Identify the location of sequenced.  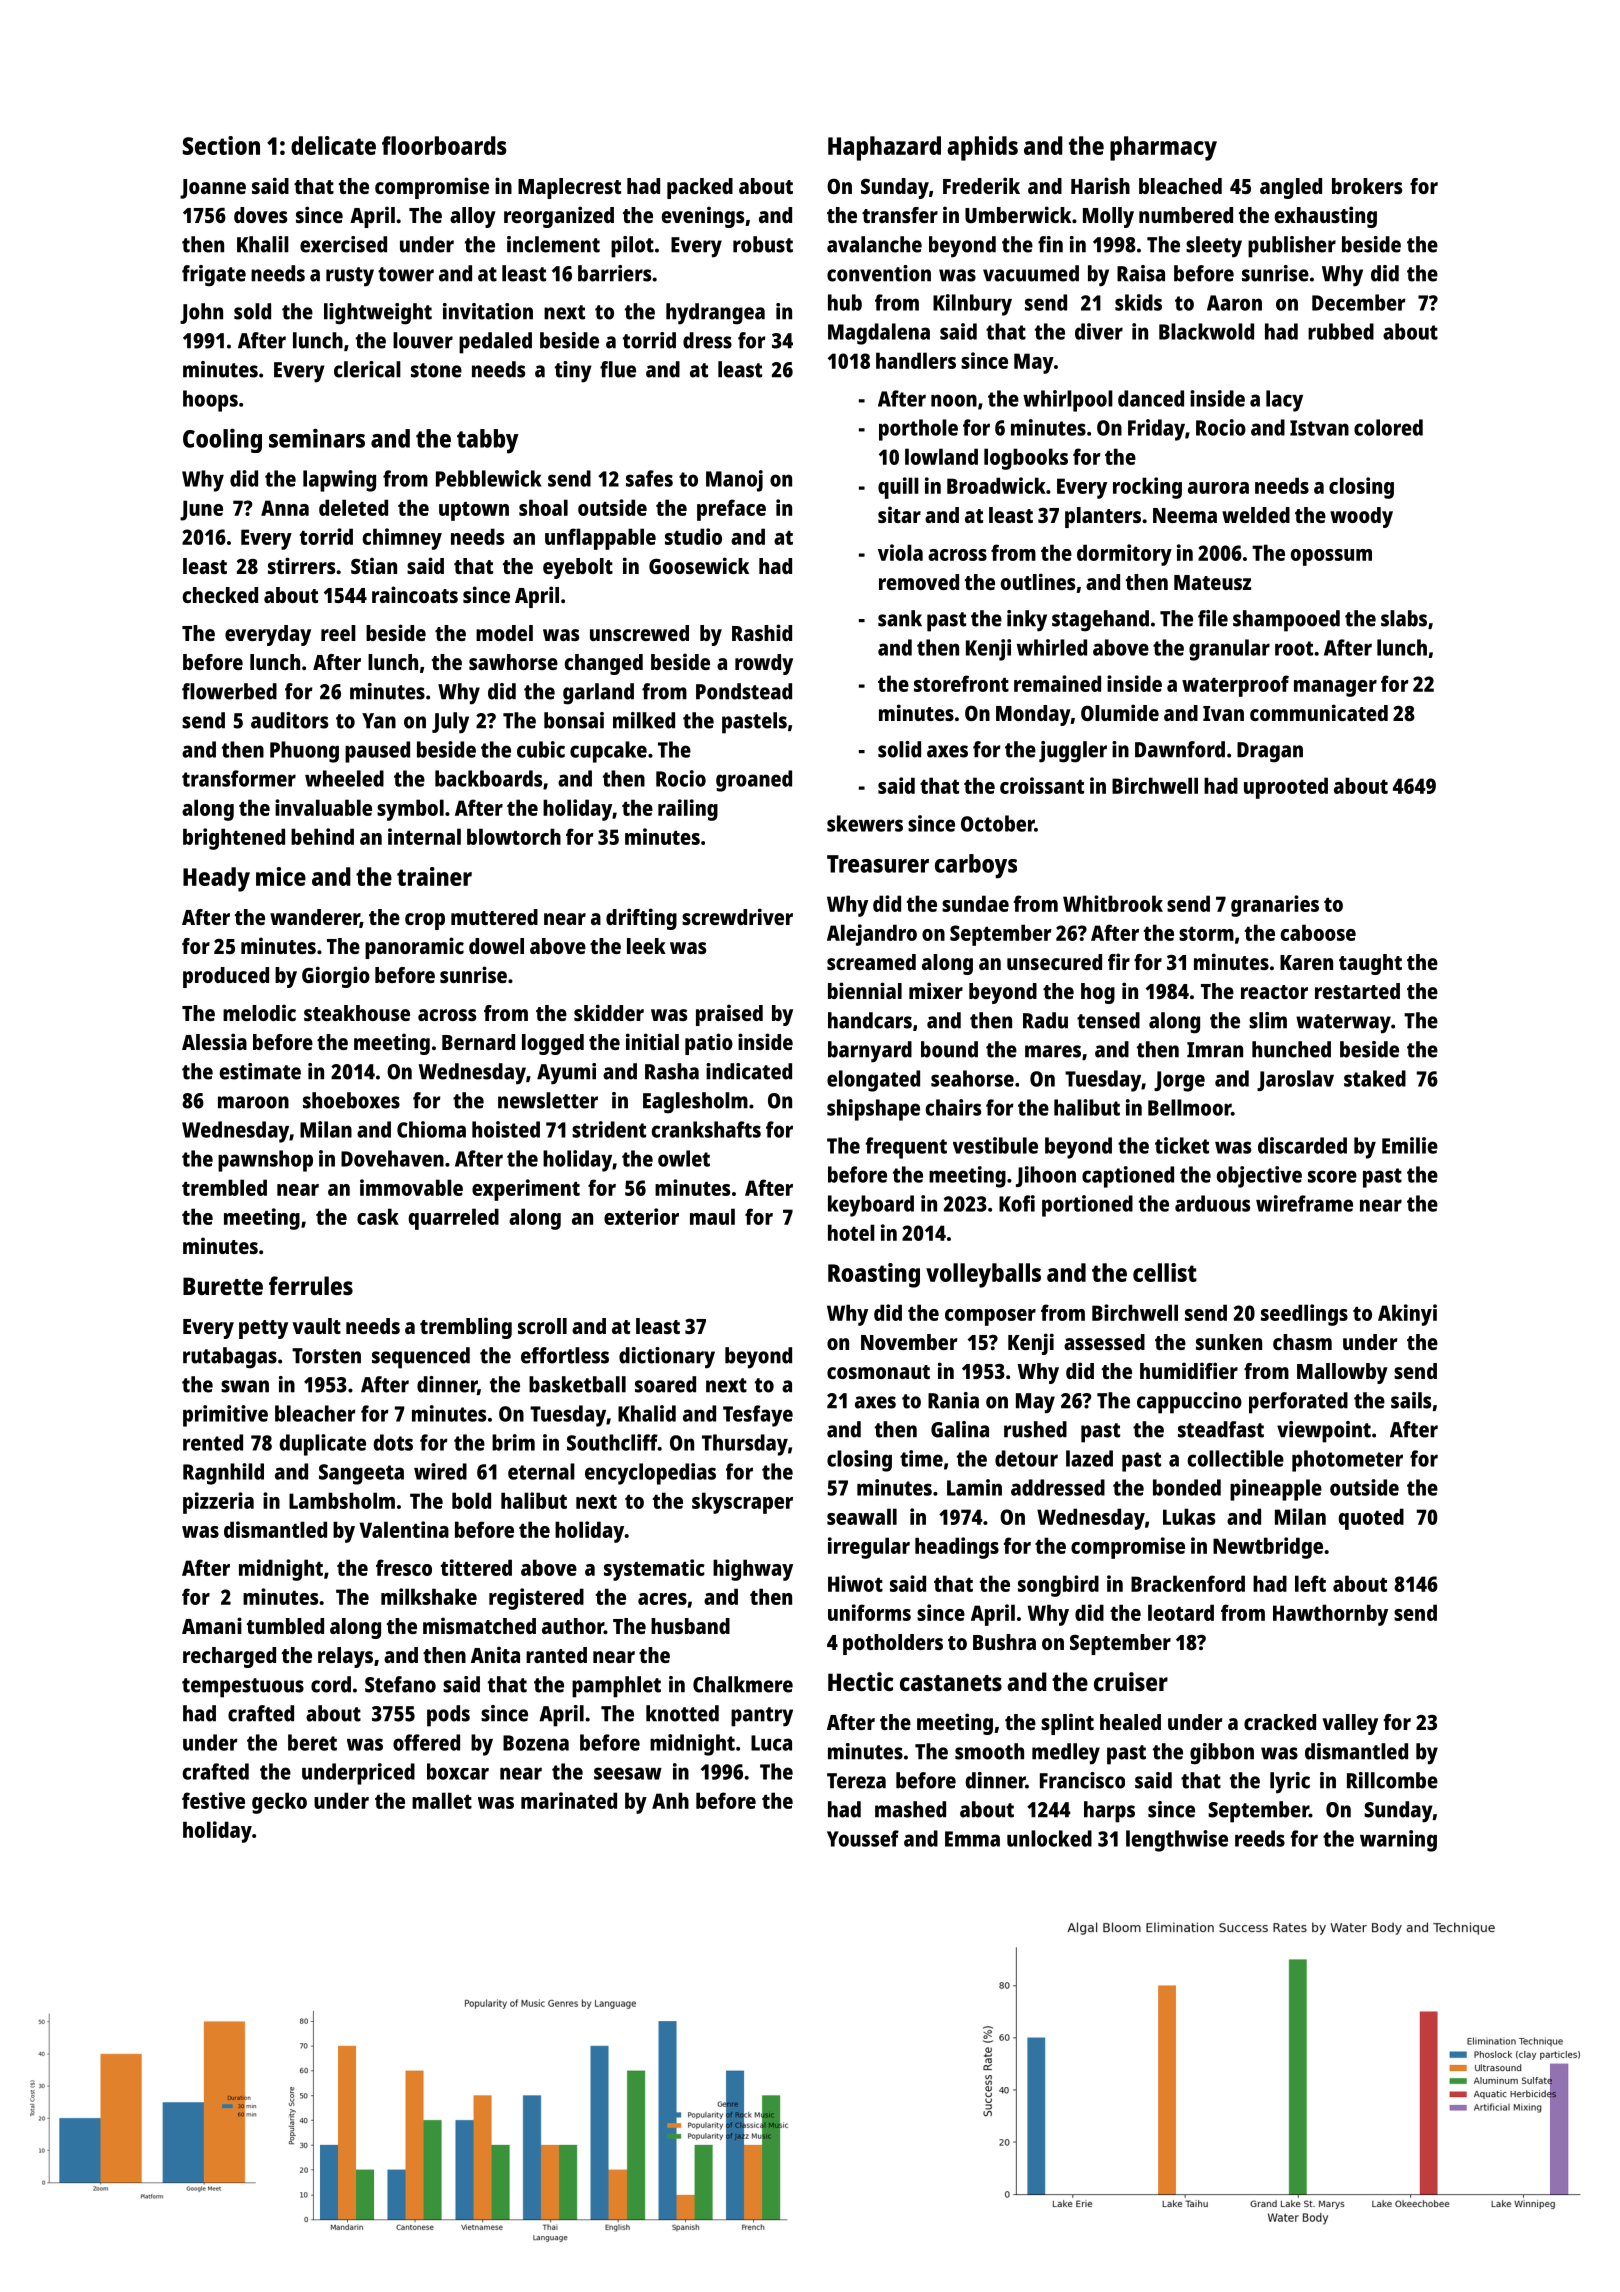
(421, 1358).
